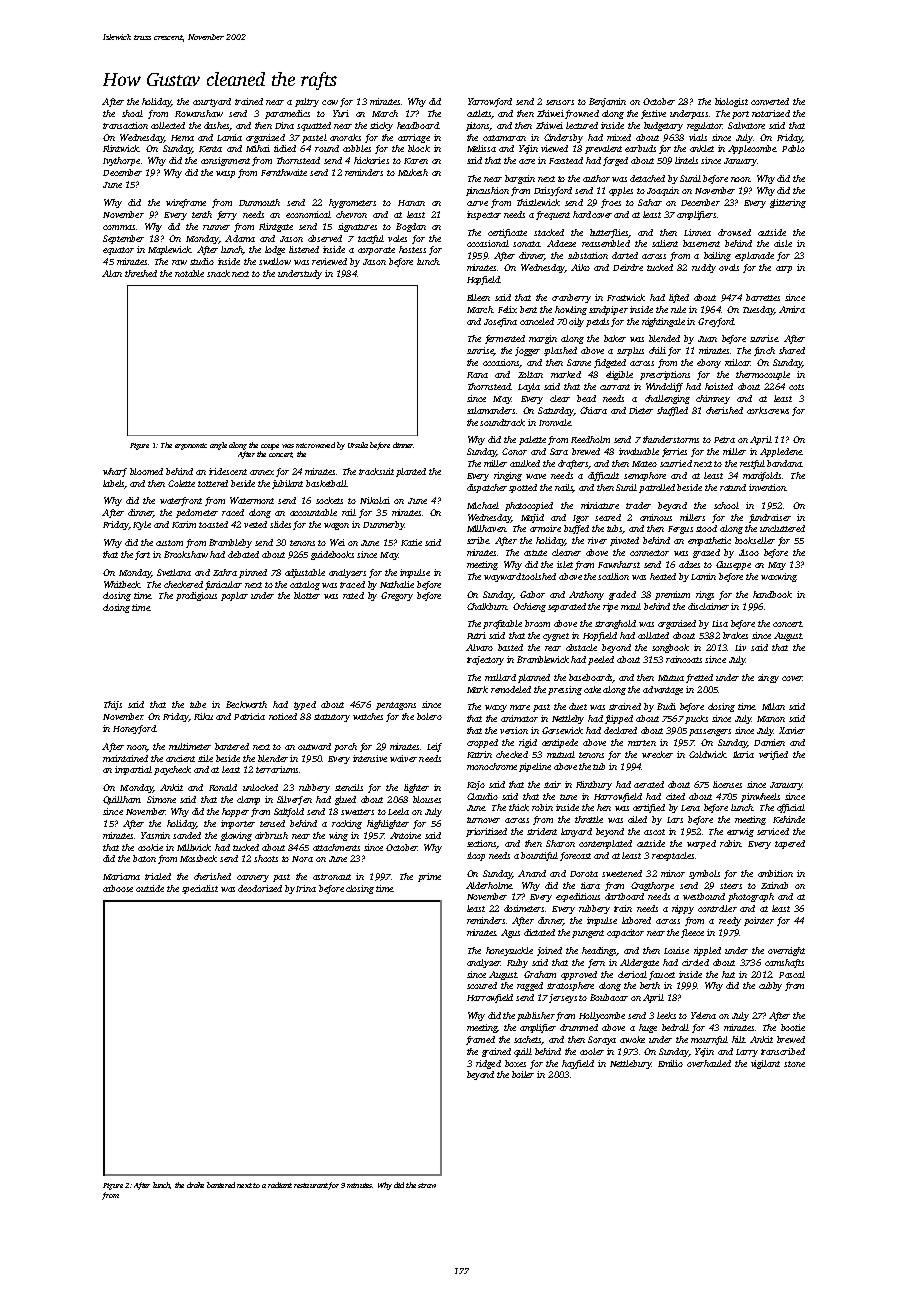 The width and height of the screenshot is (908, 1316). I want to click on Greyford, so click(716, 322).
